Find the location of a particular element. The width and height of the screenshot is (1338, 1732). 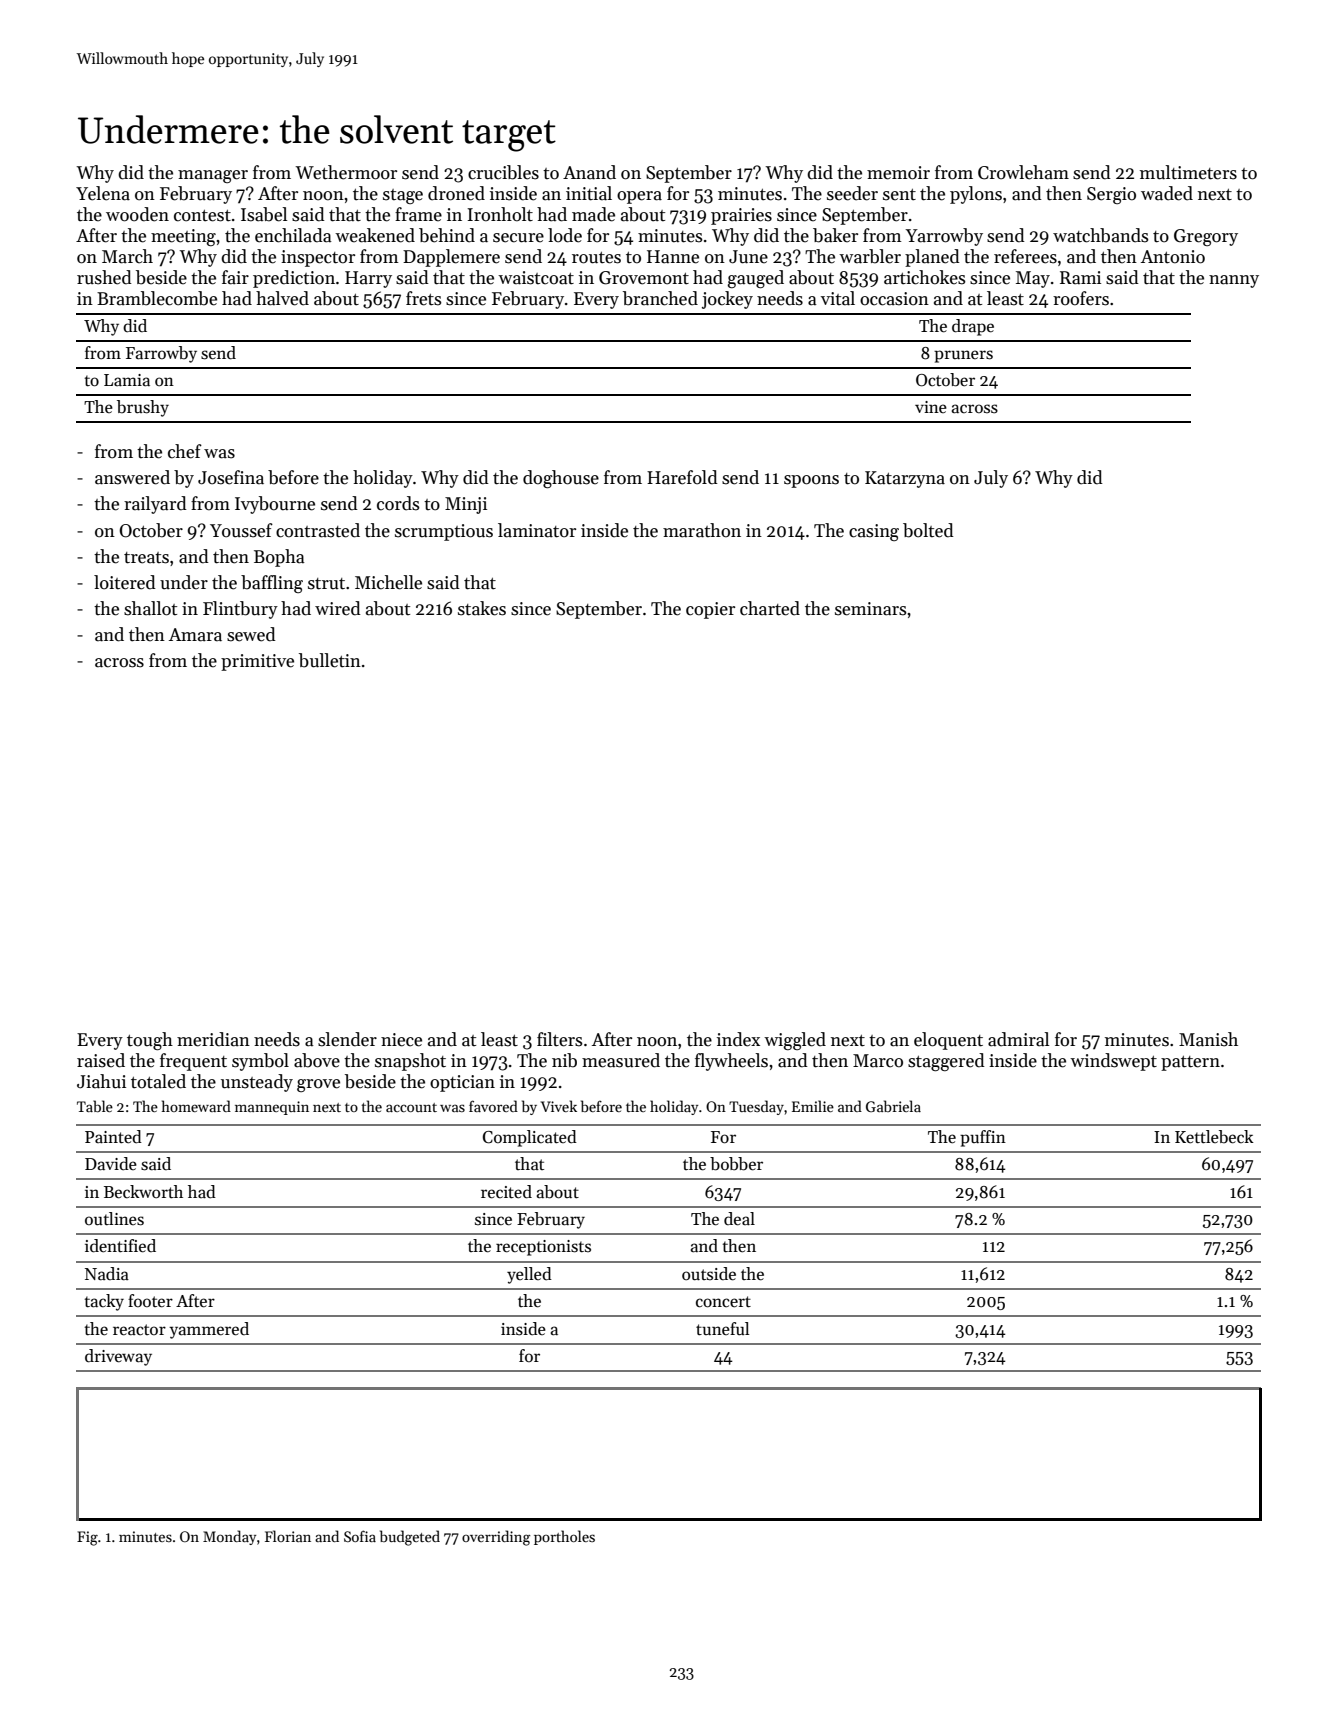

admiral is located at coordinates (1018, 1039).
